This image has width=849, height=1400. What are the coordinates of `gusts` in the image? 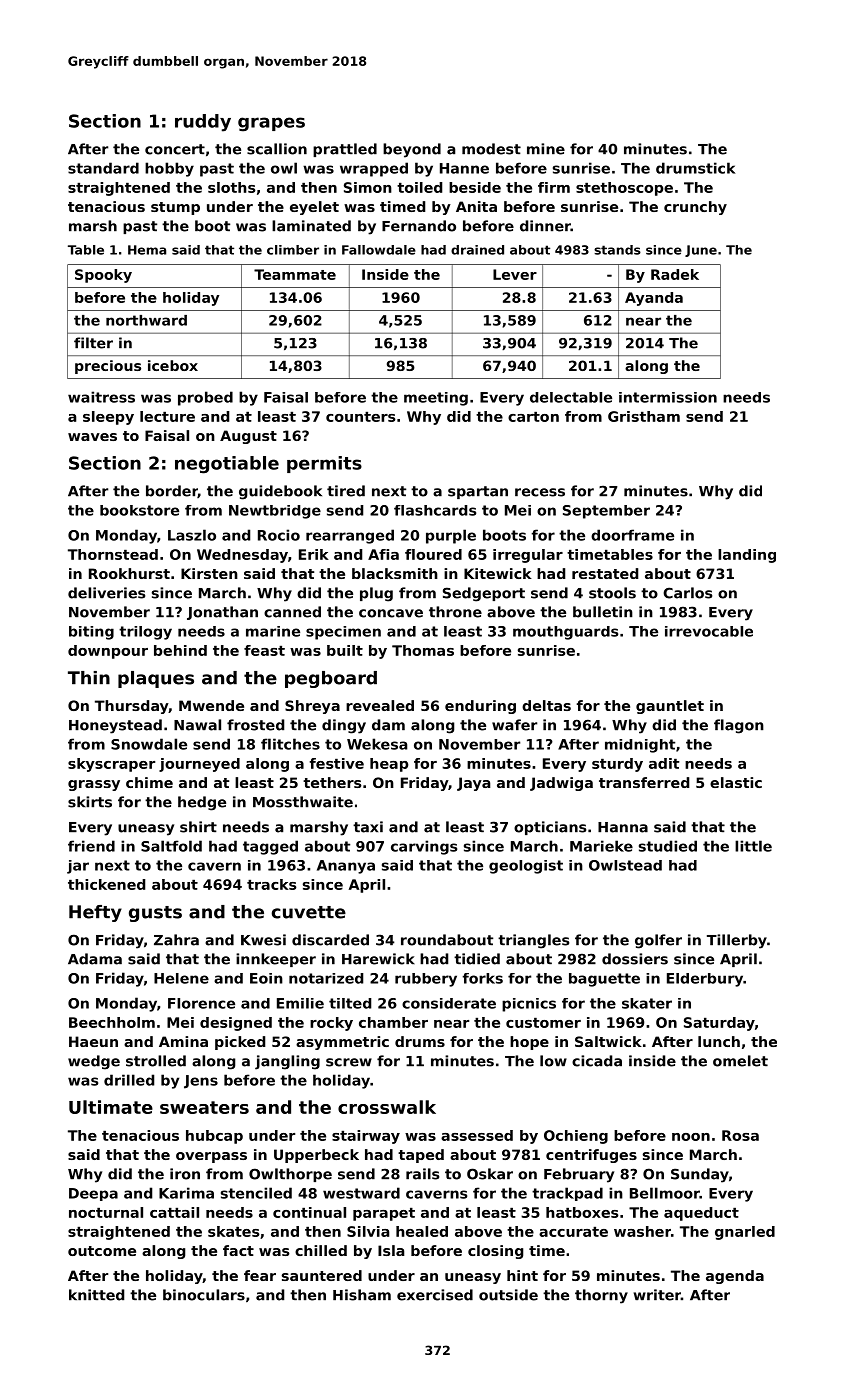 It's located at (155, 914).
